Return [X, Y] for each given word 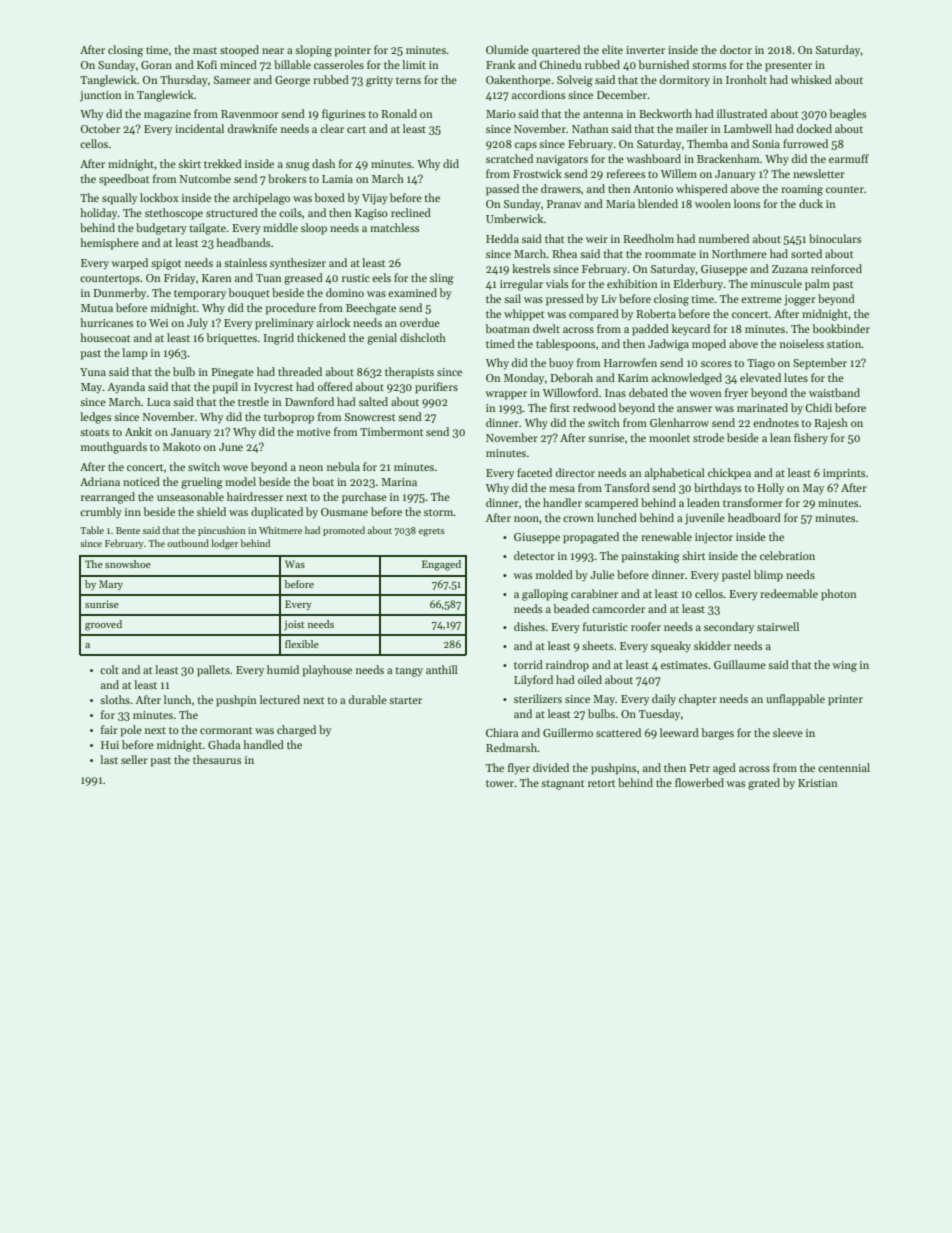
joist [294, 625]
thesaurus [217, 759]
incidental [199, 128]
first [560, 407]
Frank [500, 64]
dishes [529, 626]
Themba [707, 143]
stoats [94, 432]
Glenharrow [679, 422]
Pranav [564, 204]
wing [844, 666]
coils [290, 212]
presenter [788, 67]
